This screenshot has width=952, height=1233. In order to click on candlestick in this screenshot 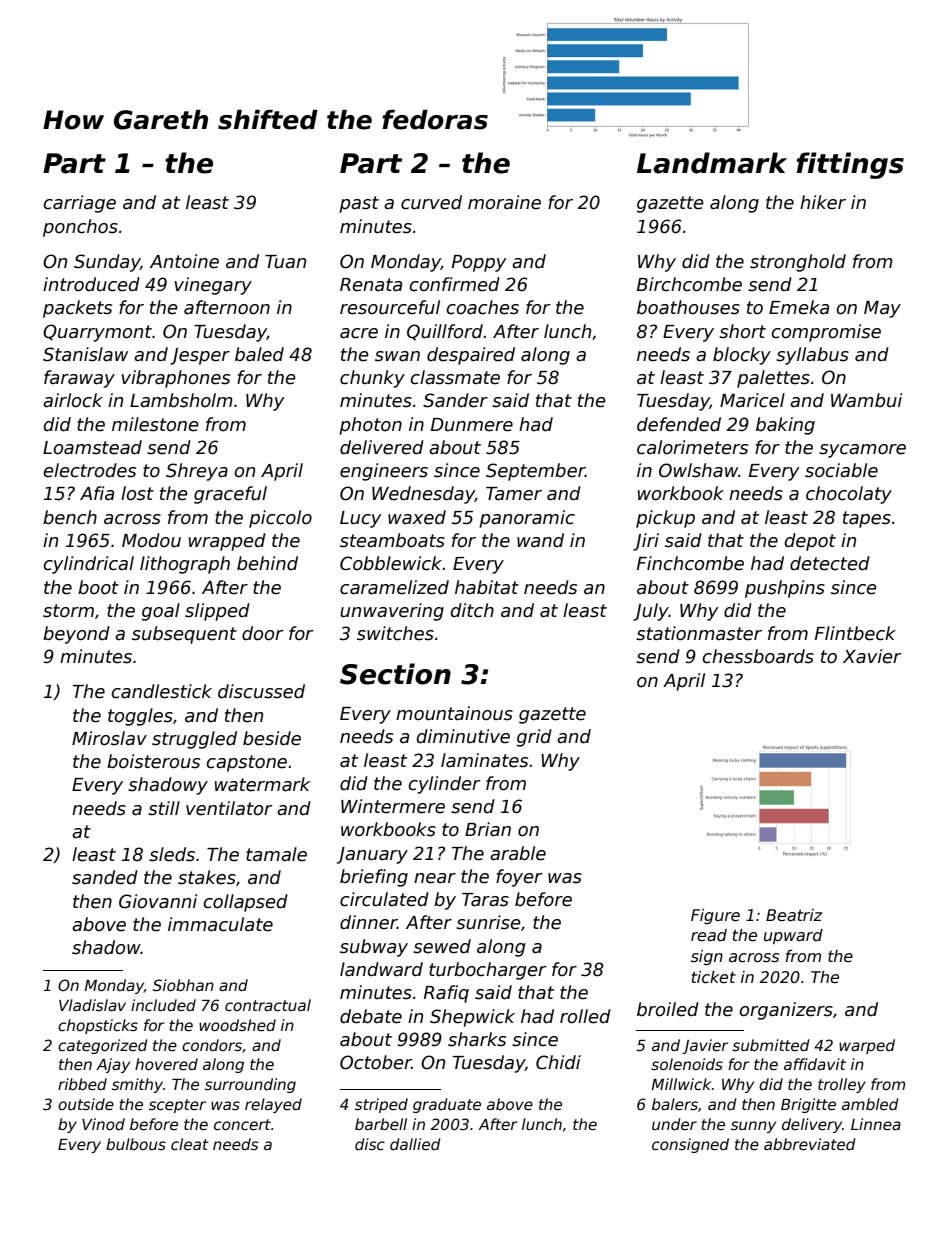, I will do `click(161, 691)`.
